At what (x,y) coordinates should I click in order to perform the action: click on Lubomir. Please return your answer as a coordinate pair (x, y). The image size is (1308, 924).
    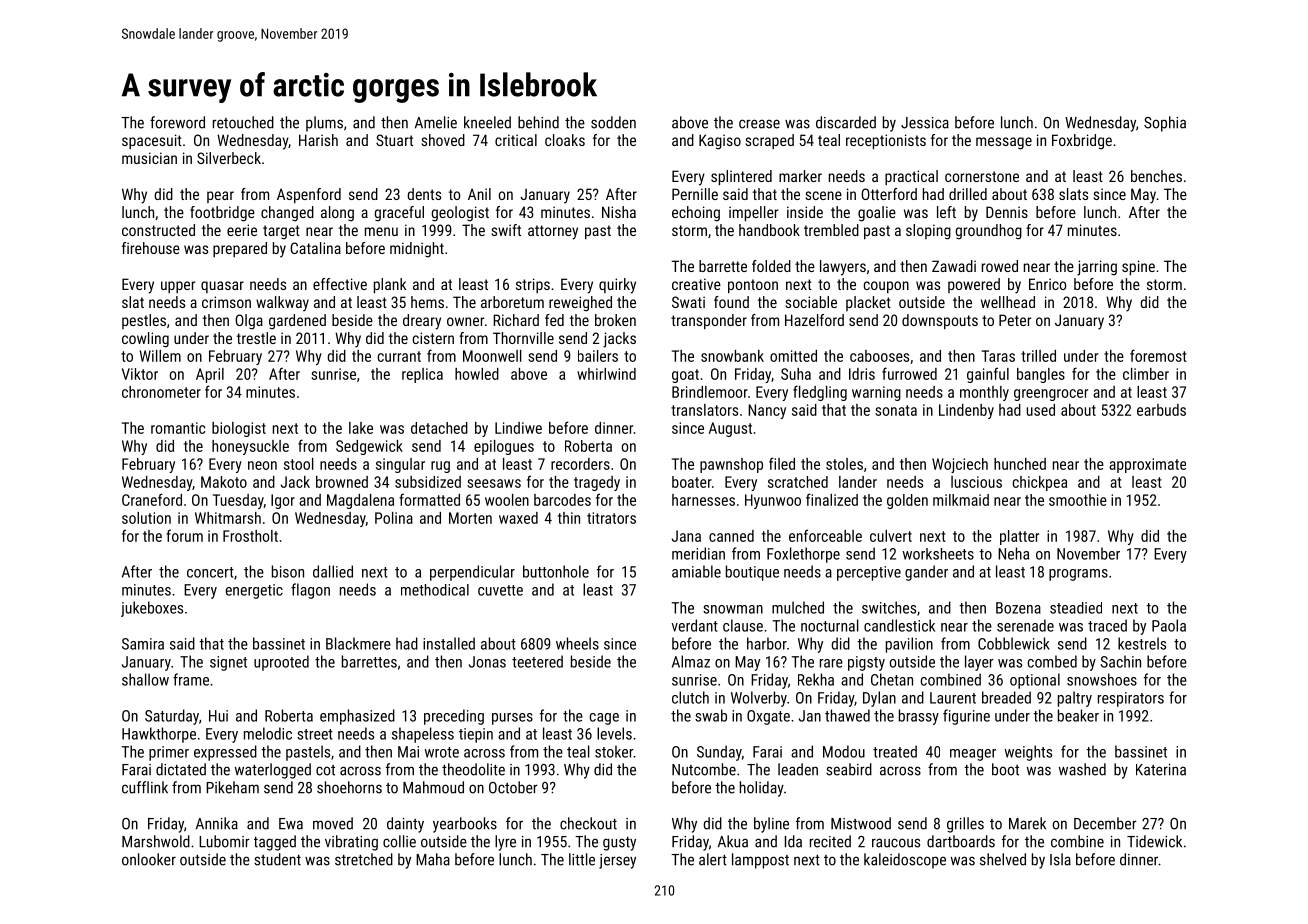
    Looking at the image, I should click on (224, 841).
